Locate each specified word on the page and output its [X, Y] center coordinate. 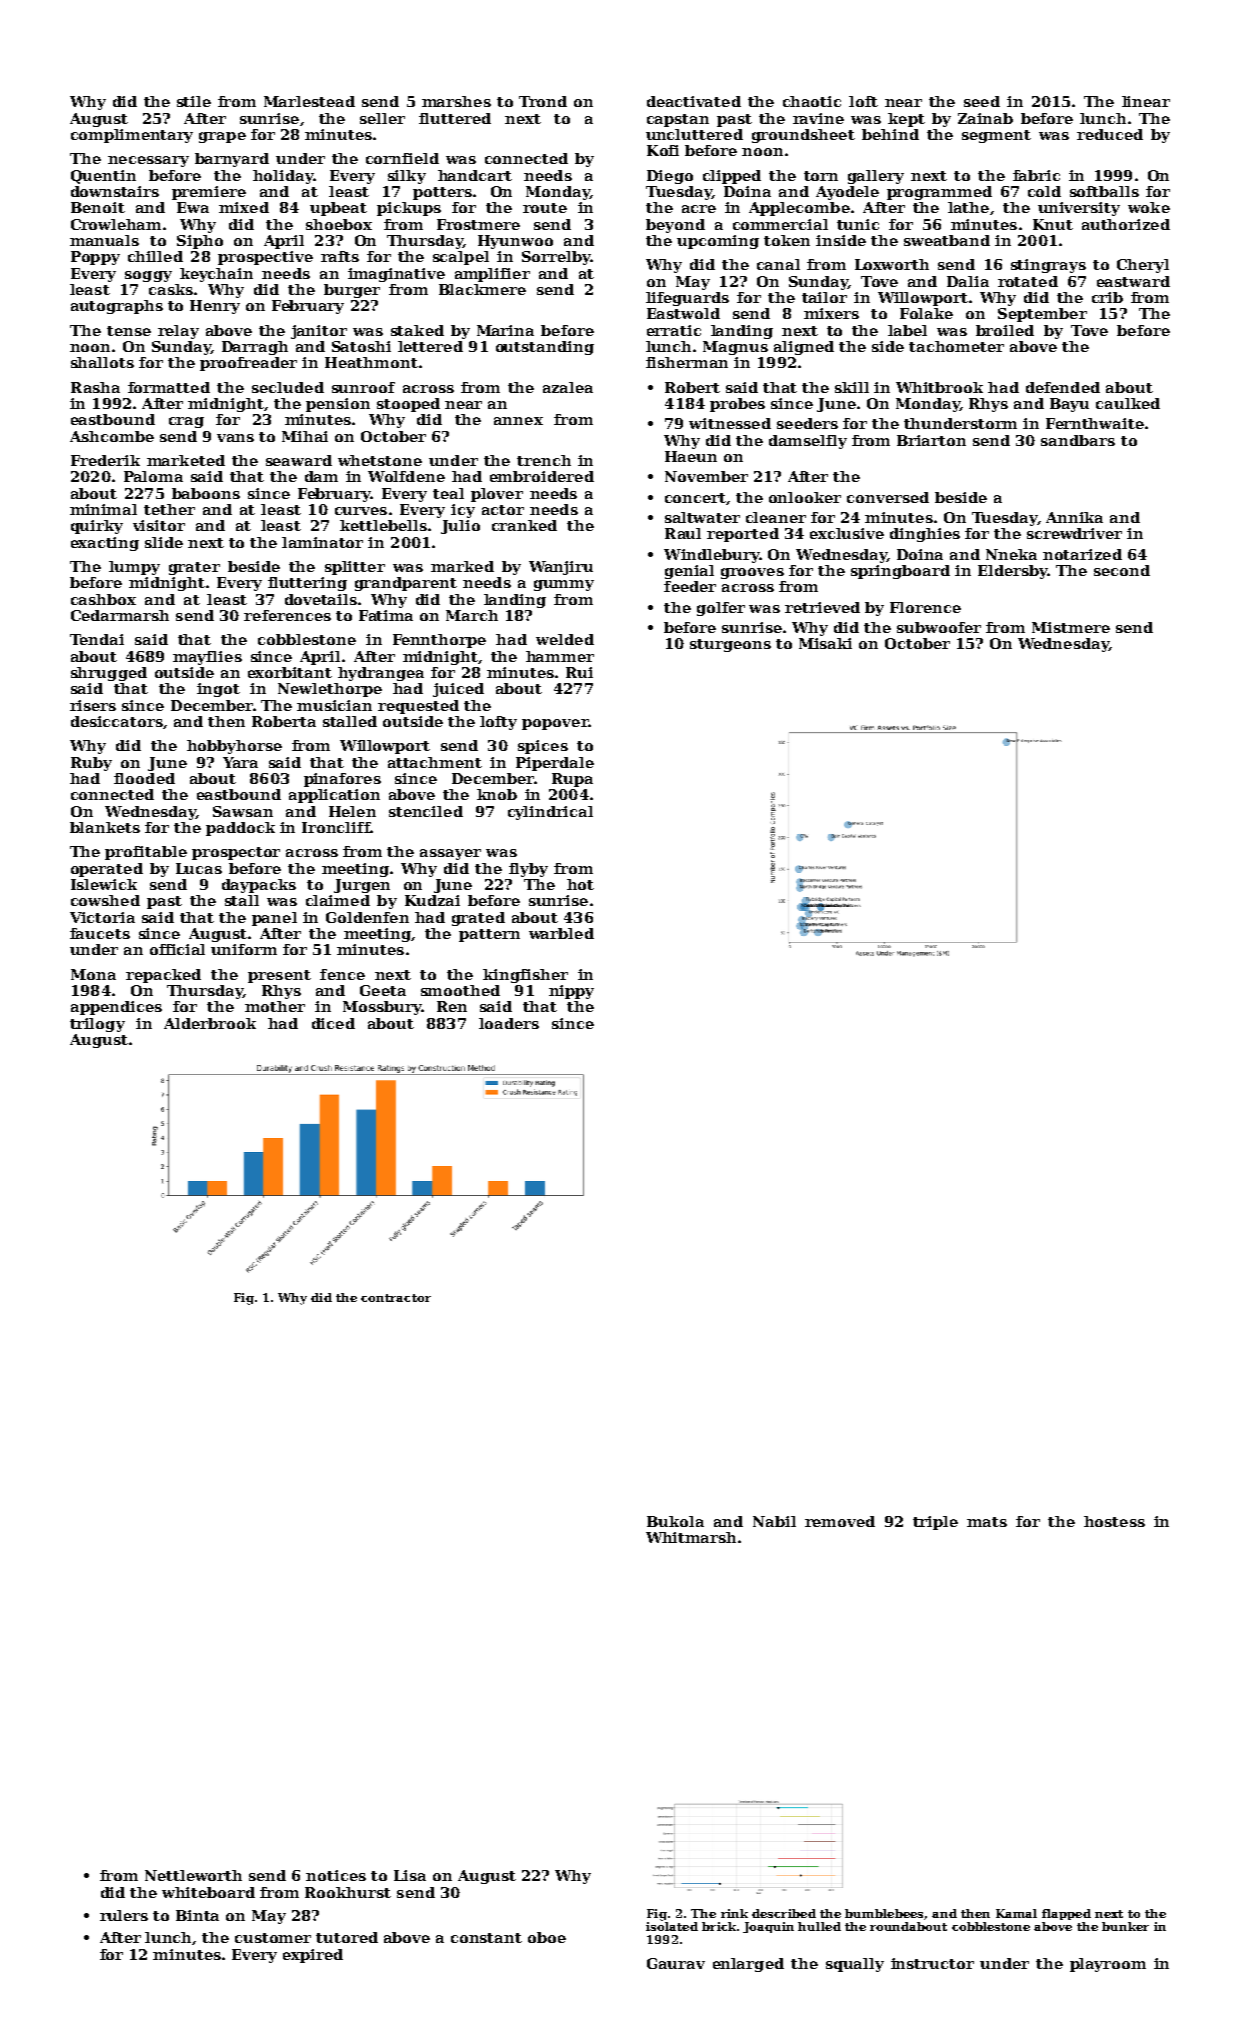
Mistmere [1071, 627]
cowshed [105, 900]
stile [194, 101]
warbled [561, 933]
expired [313, 1956]
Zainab [985, 118]
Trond [543, 101]
